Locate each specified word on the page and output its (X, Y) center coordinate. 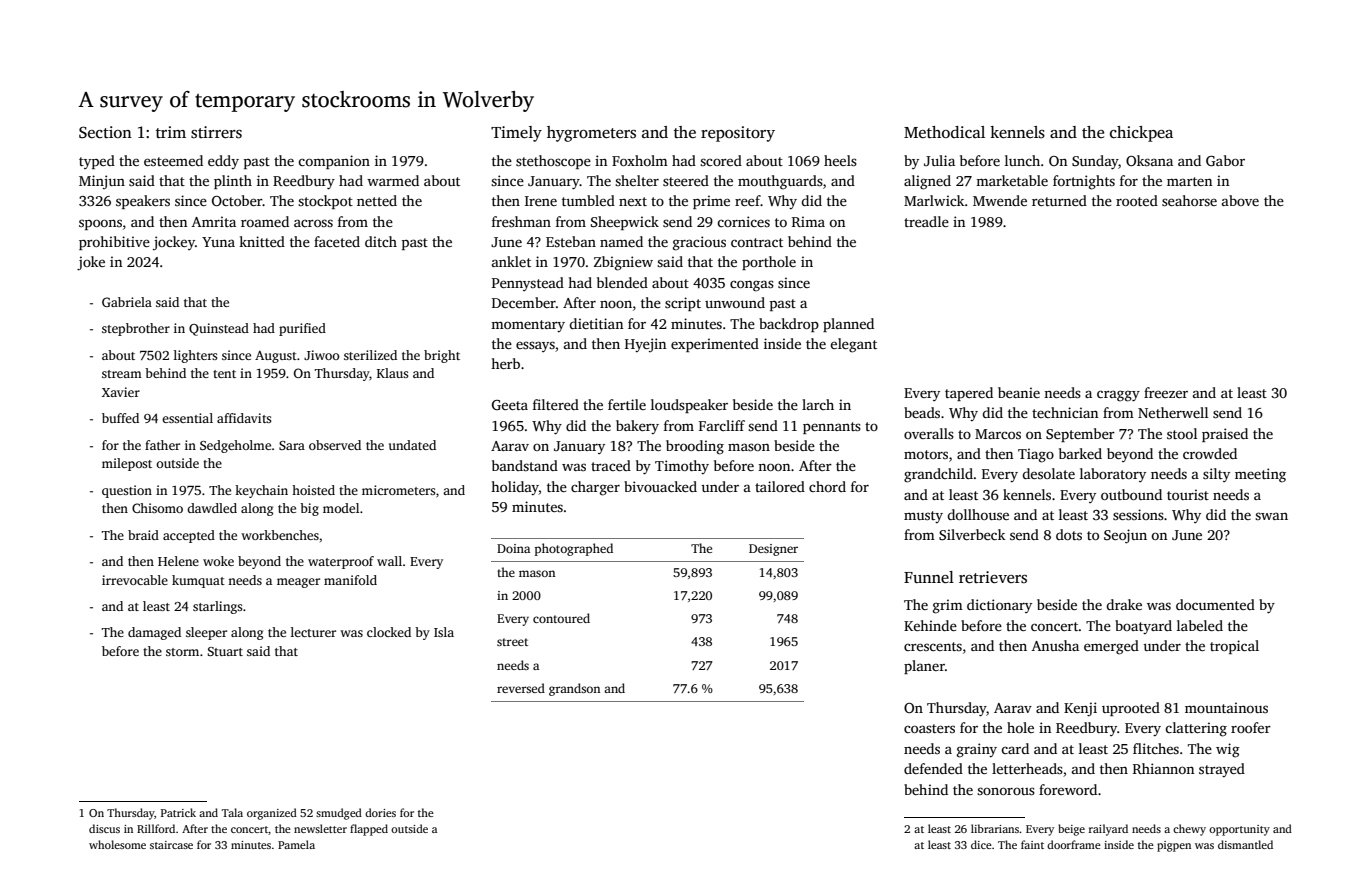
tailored (780, 486)
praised (1225, 435)
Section (105, 132)
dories (380, 812)
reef (748, 200)
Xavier (121, 392)
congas (752, 286)
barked (1080, 453)
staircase (171, 845)
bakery (637, 427)
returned (1059, 200)
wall (389, 561)
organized (272, 814)
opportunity (1239, 830)
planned (848, 325)
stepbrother (136, 329)
